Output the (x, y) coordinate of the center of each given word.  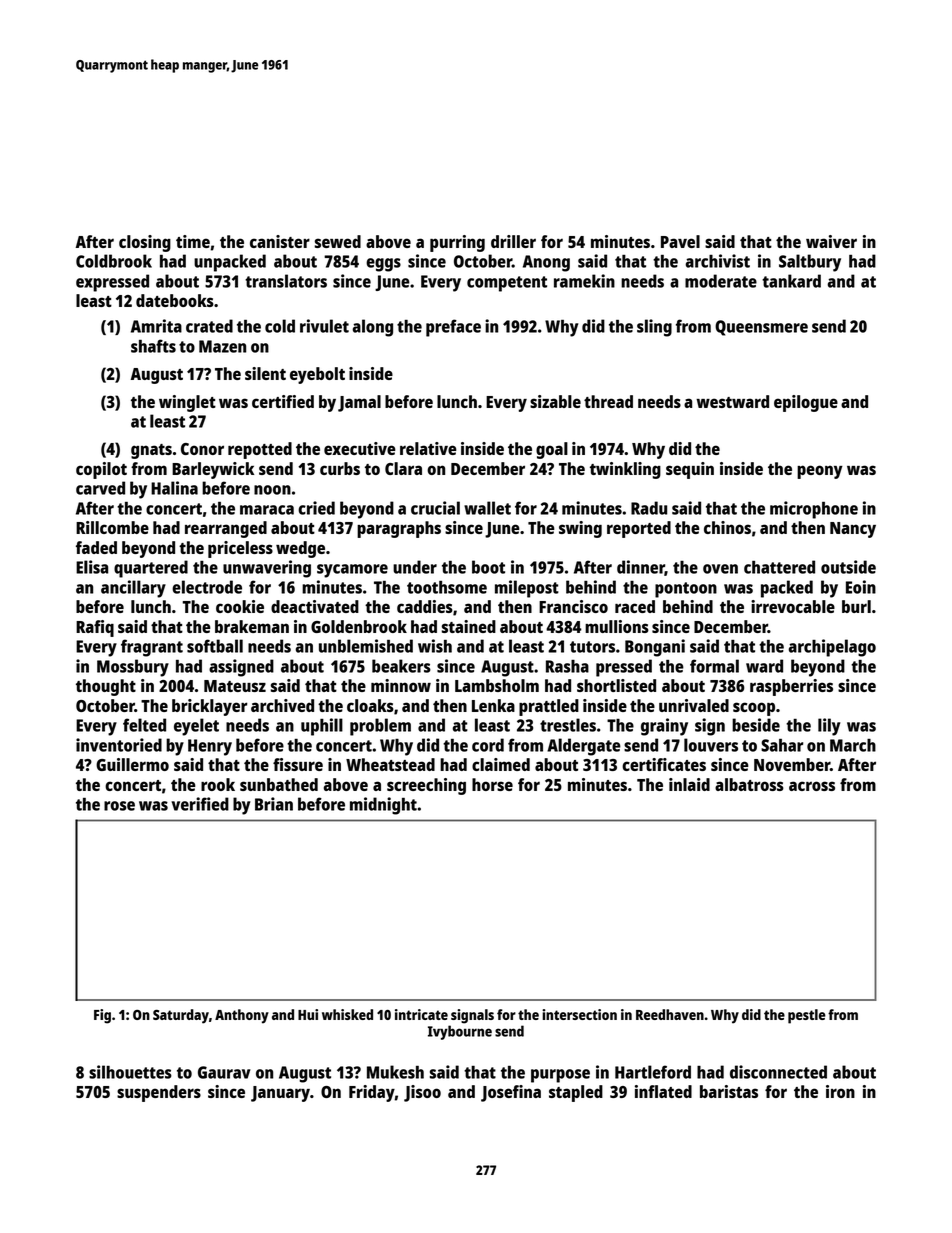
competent (507, 284)
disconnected (778, 1072)
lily (829, 727)
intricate (421, 1014)
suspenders (159, 1093)
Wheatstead (390, 764)
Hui (308, 1014)
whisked (347, 1014)
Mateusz (235, 686)
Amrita (156, 326)
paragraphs (399, 529)
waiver (831, 241)
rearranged (226, 529)
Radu (649, 508)
